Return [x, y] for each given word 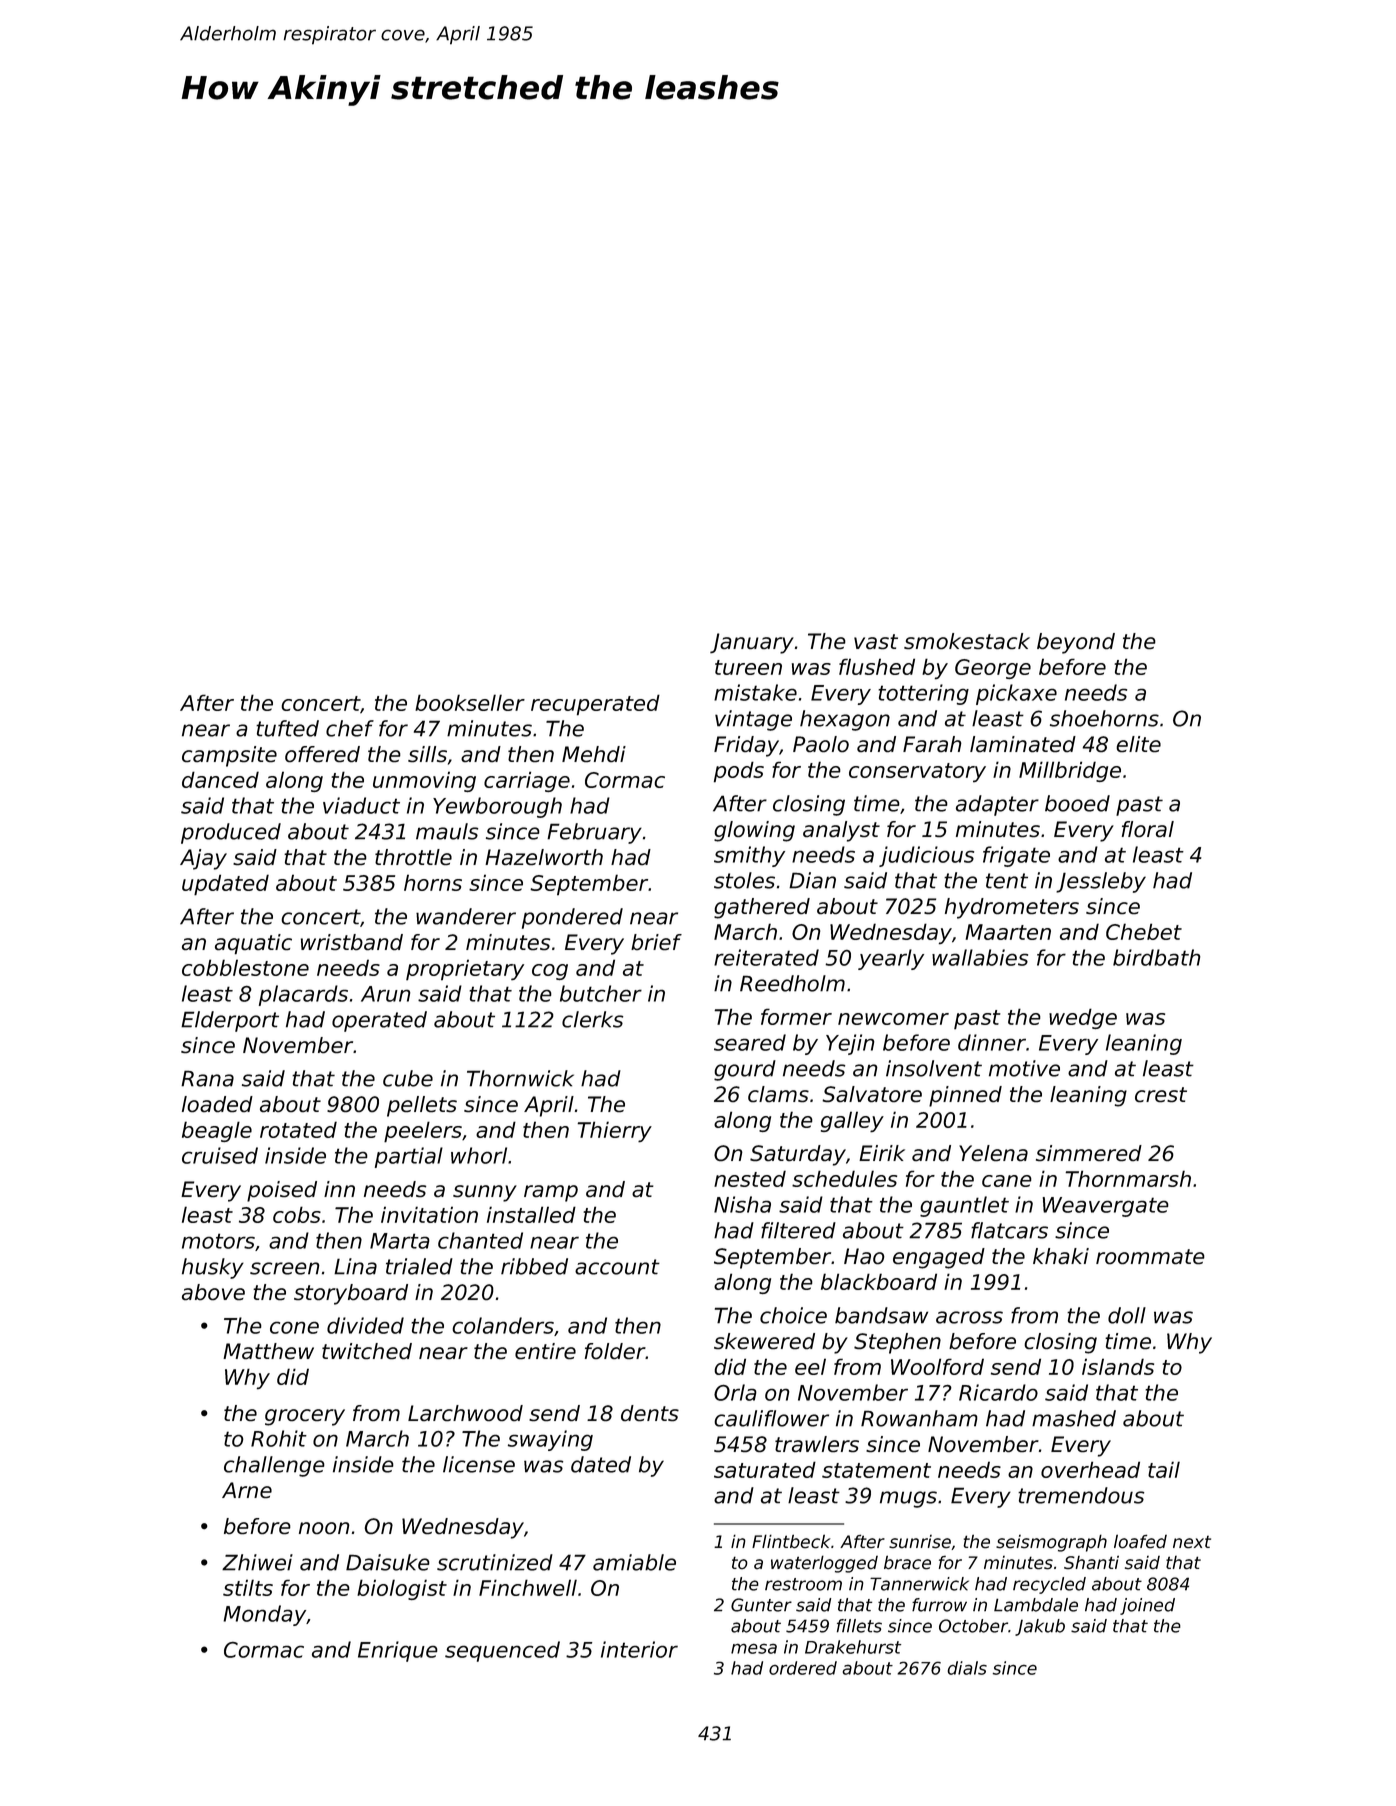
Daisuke [388, 1562]
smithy [749, 856]
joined [1147, 1606]
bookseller [470, 702]
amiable [634, 1562]
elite [1138, 744]
